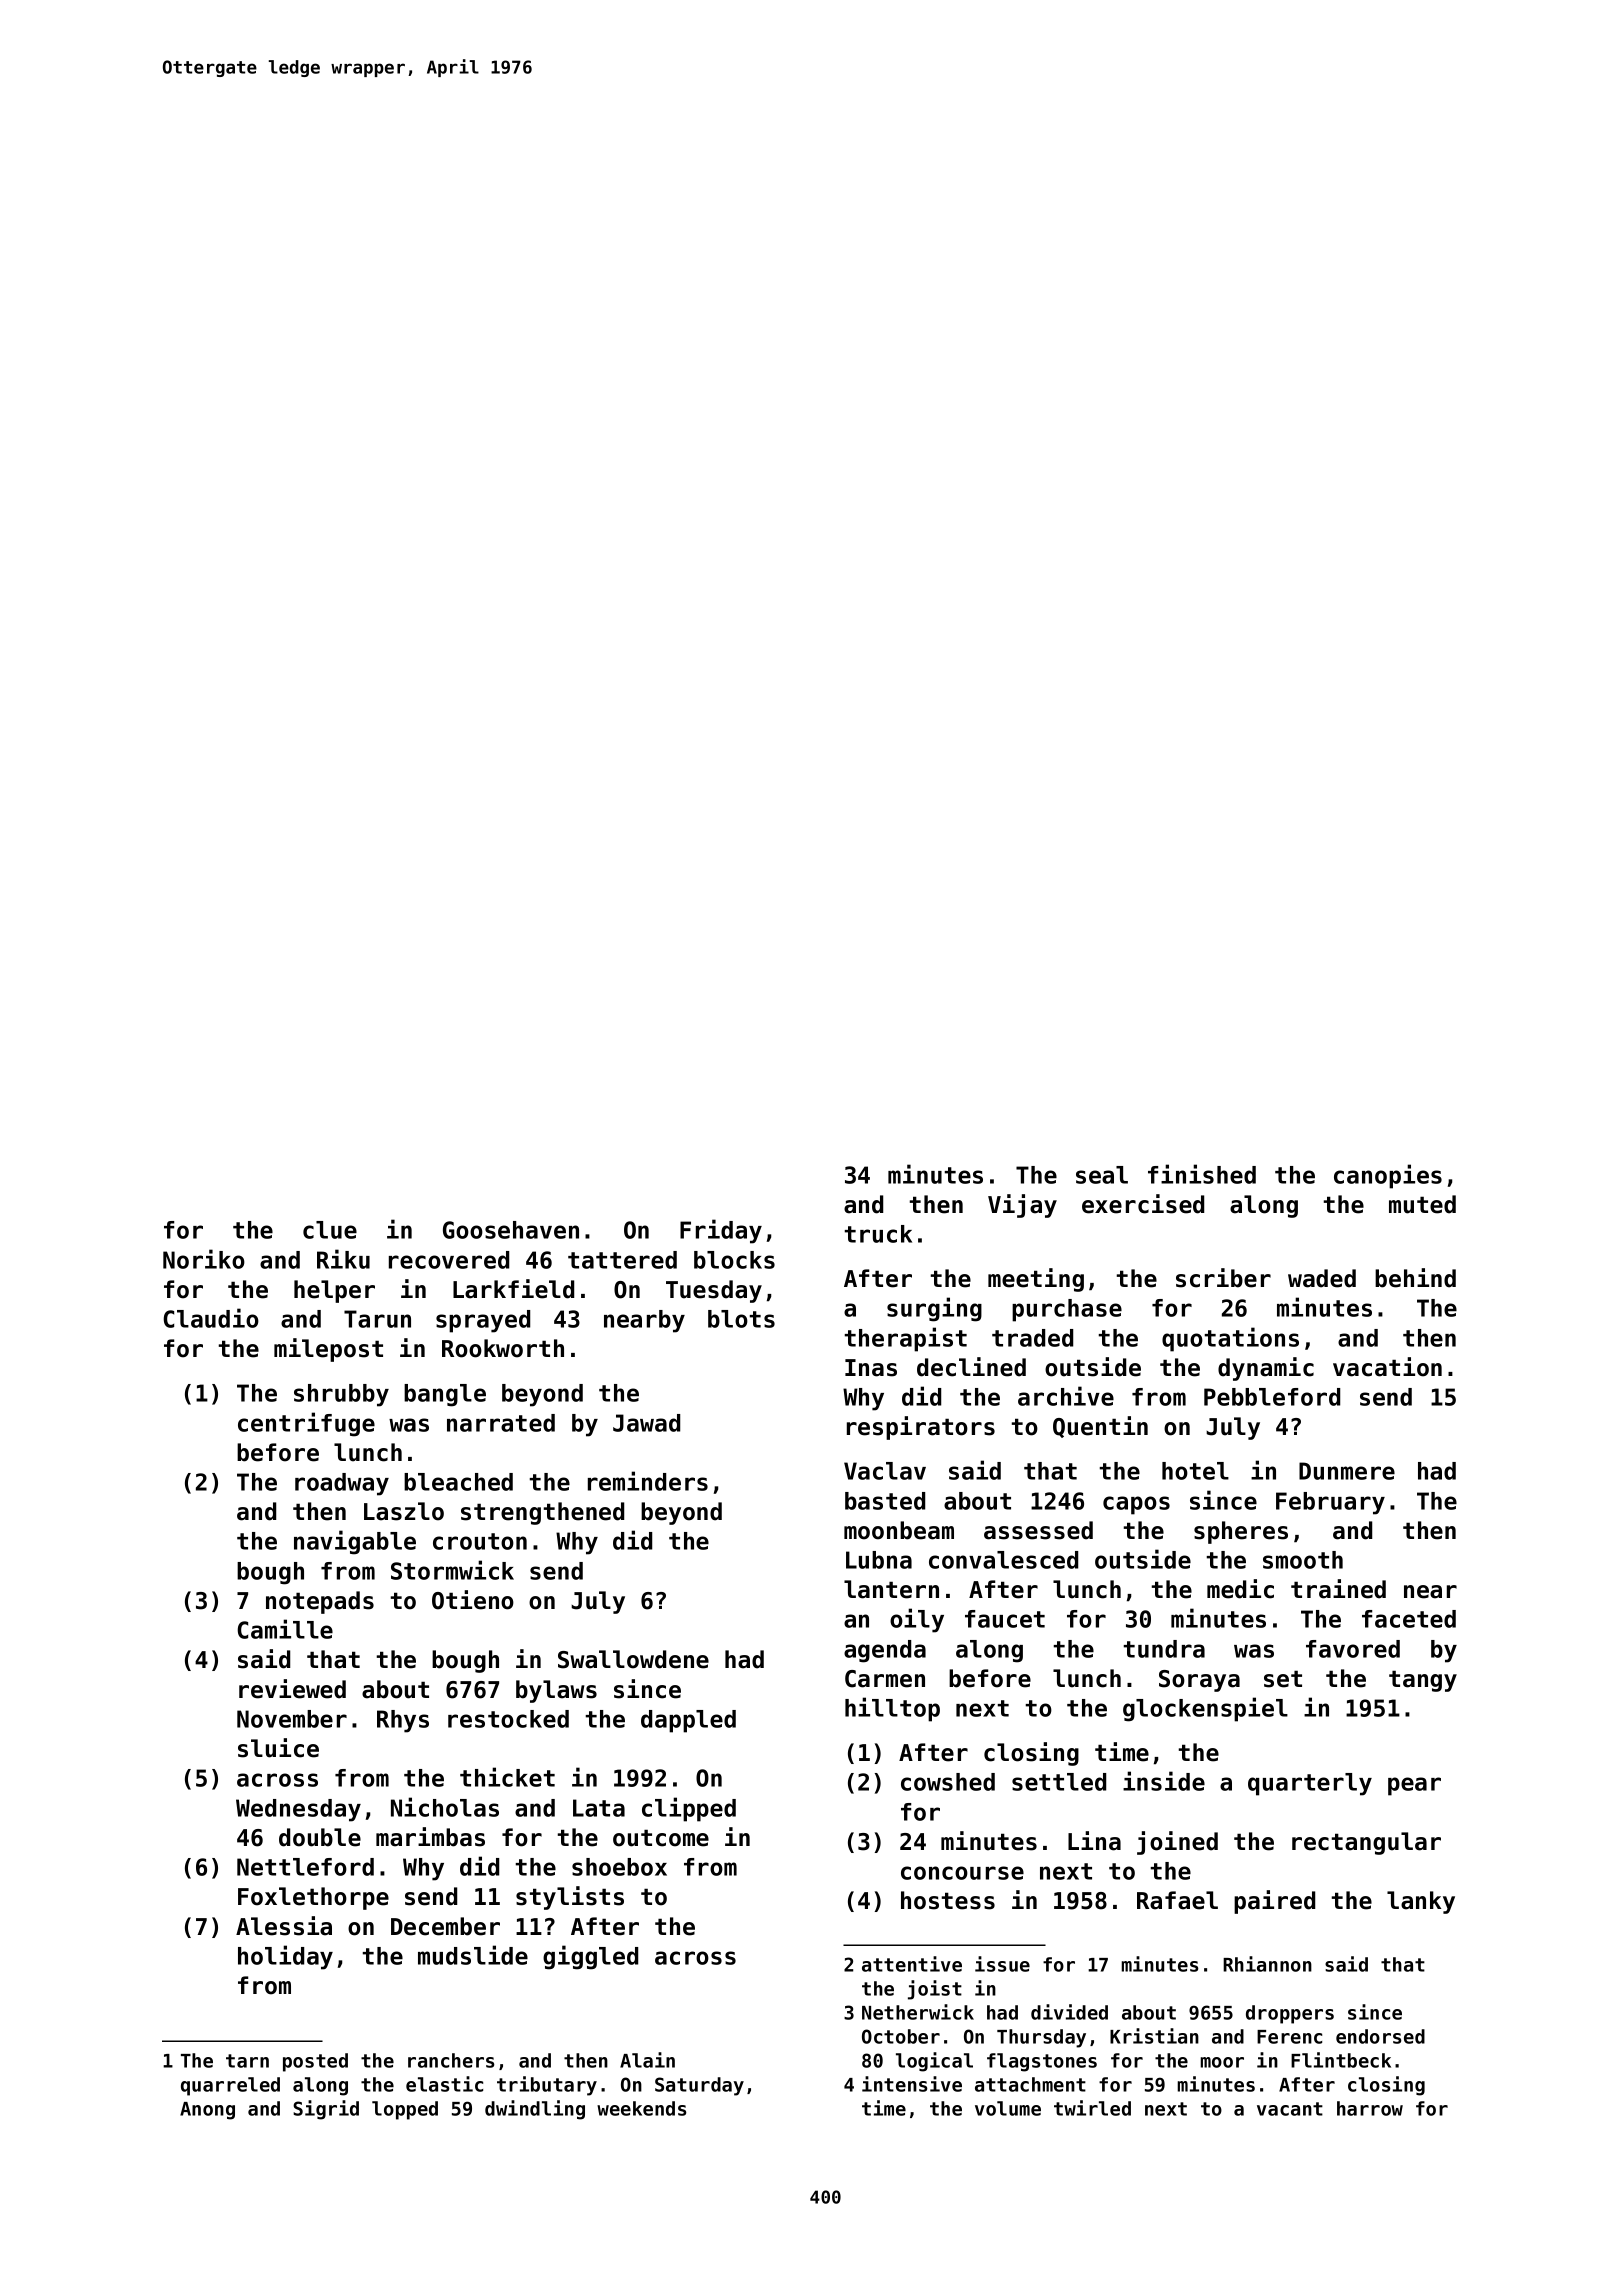  What do you see at coordinates (320, 1602) in the page?
I see `notepads` at bounding box center [320, 1602].
